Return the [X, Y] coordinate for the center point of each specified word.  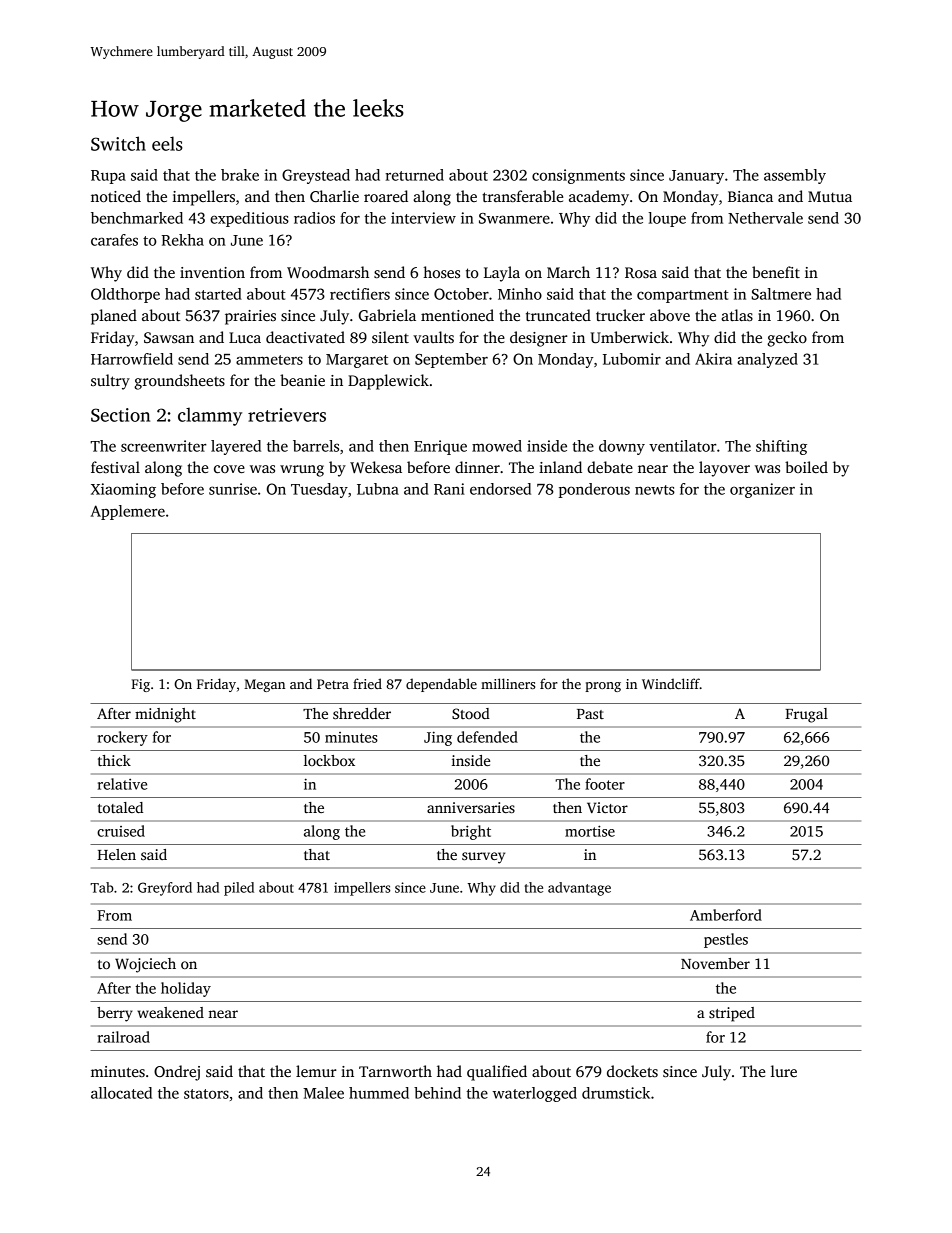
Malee [323, 1093]
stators [206, 1094]
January [696, 177]
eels [167, 143]
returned [414, 175]
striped [732, 1014]
